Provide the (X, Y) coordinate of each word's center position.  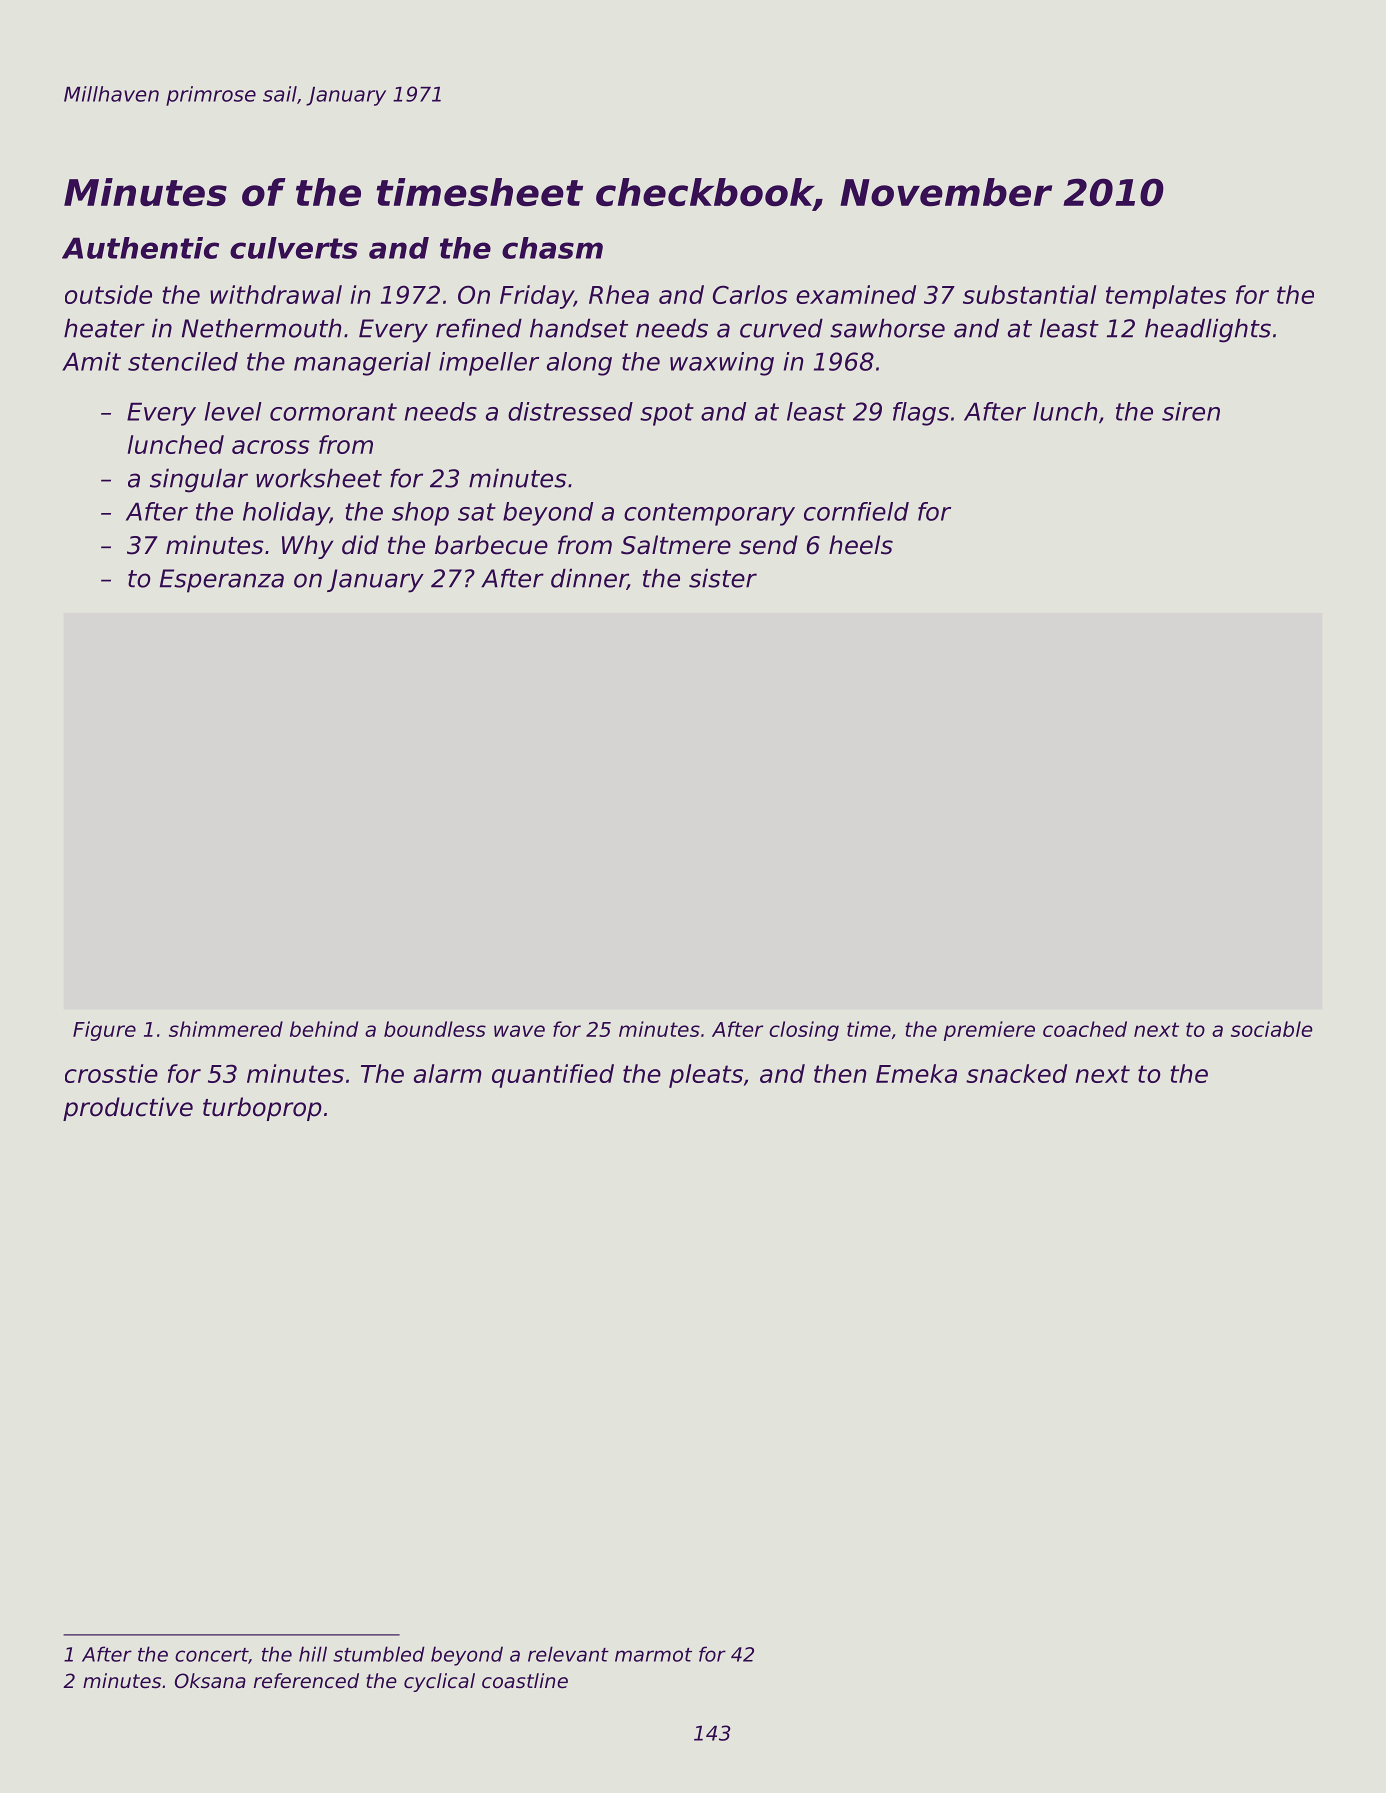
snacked (1016, 1073)
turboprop (262, 1109)
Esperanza (222, 581)
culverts (294, 248)
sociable (1272, 1029)
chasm (552, 248)
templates (1166, 297)
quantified (553, 1076)
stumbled (379, 1654)
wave (519, 1031)
